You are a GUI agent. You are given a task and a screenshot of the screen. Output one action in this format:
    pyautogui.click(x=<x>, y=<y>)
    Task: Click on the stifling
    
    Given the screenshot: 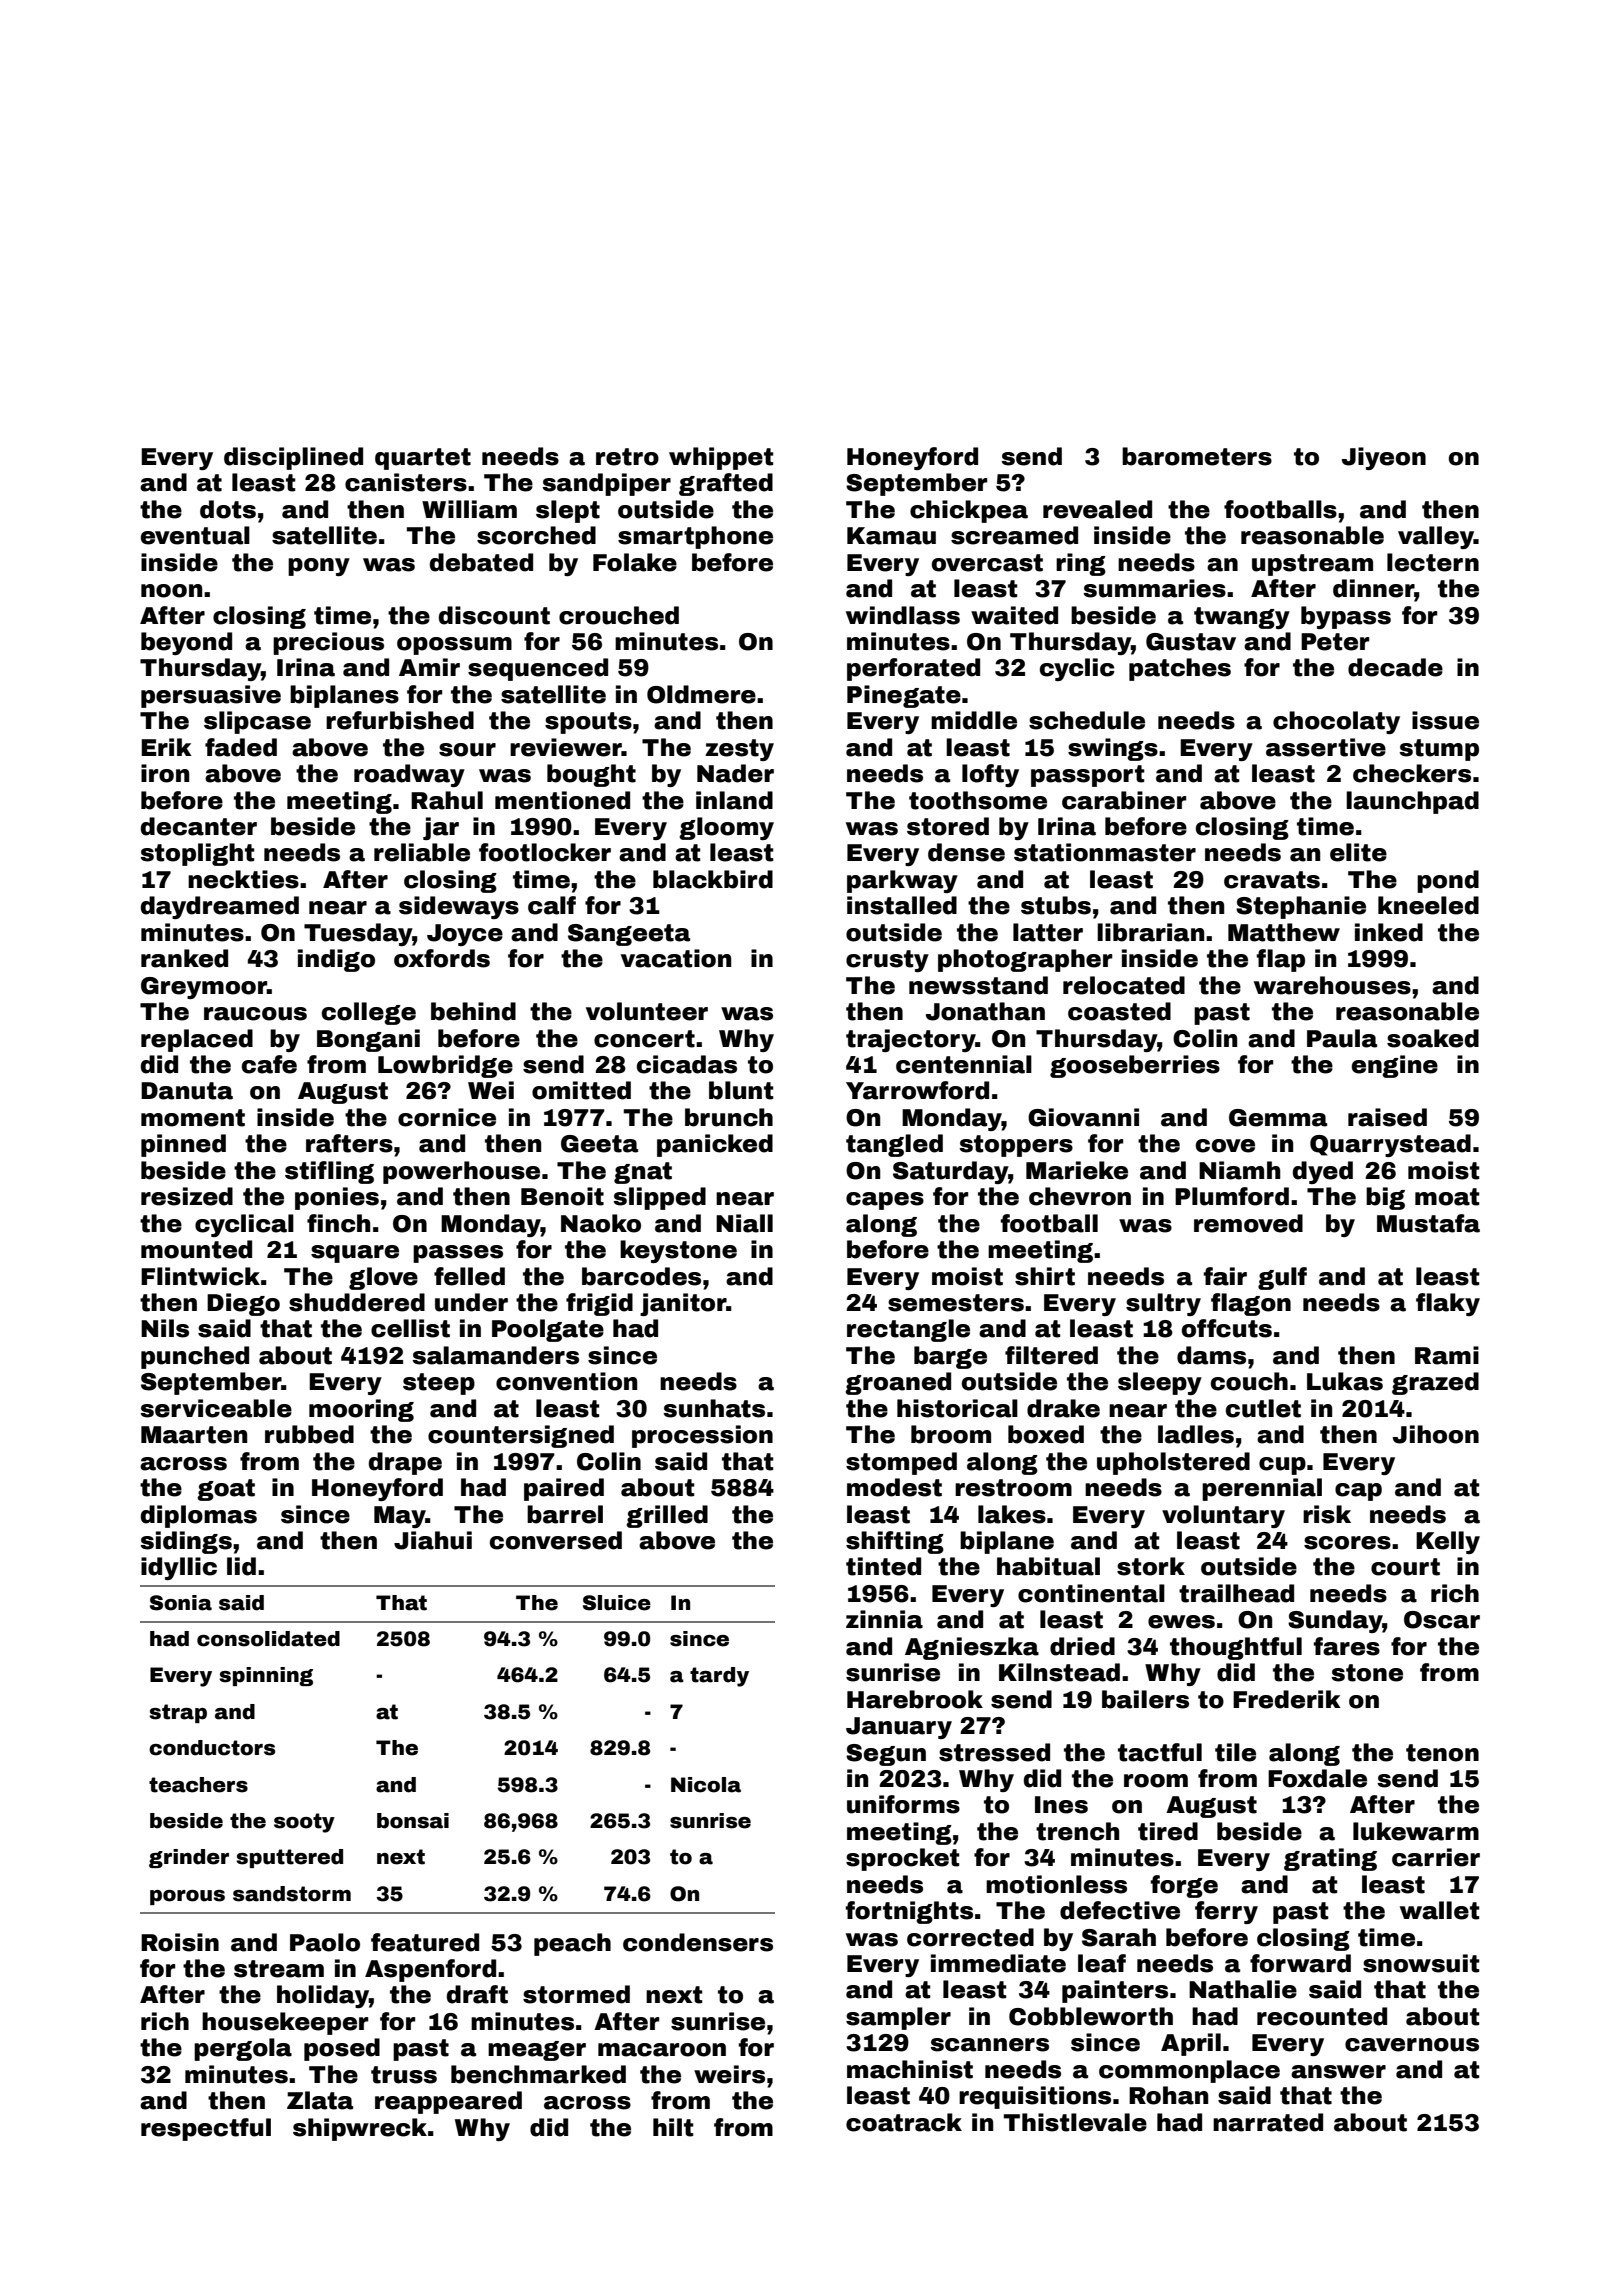 What is the action you would take?
    pyautogui.click(x=329, y=1172)
